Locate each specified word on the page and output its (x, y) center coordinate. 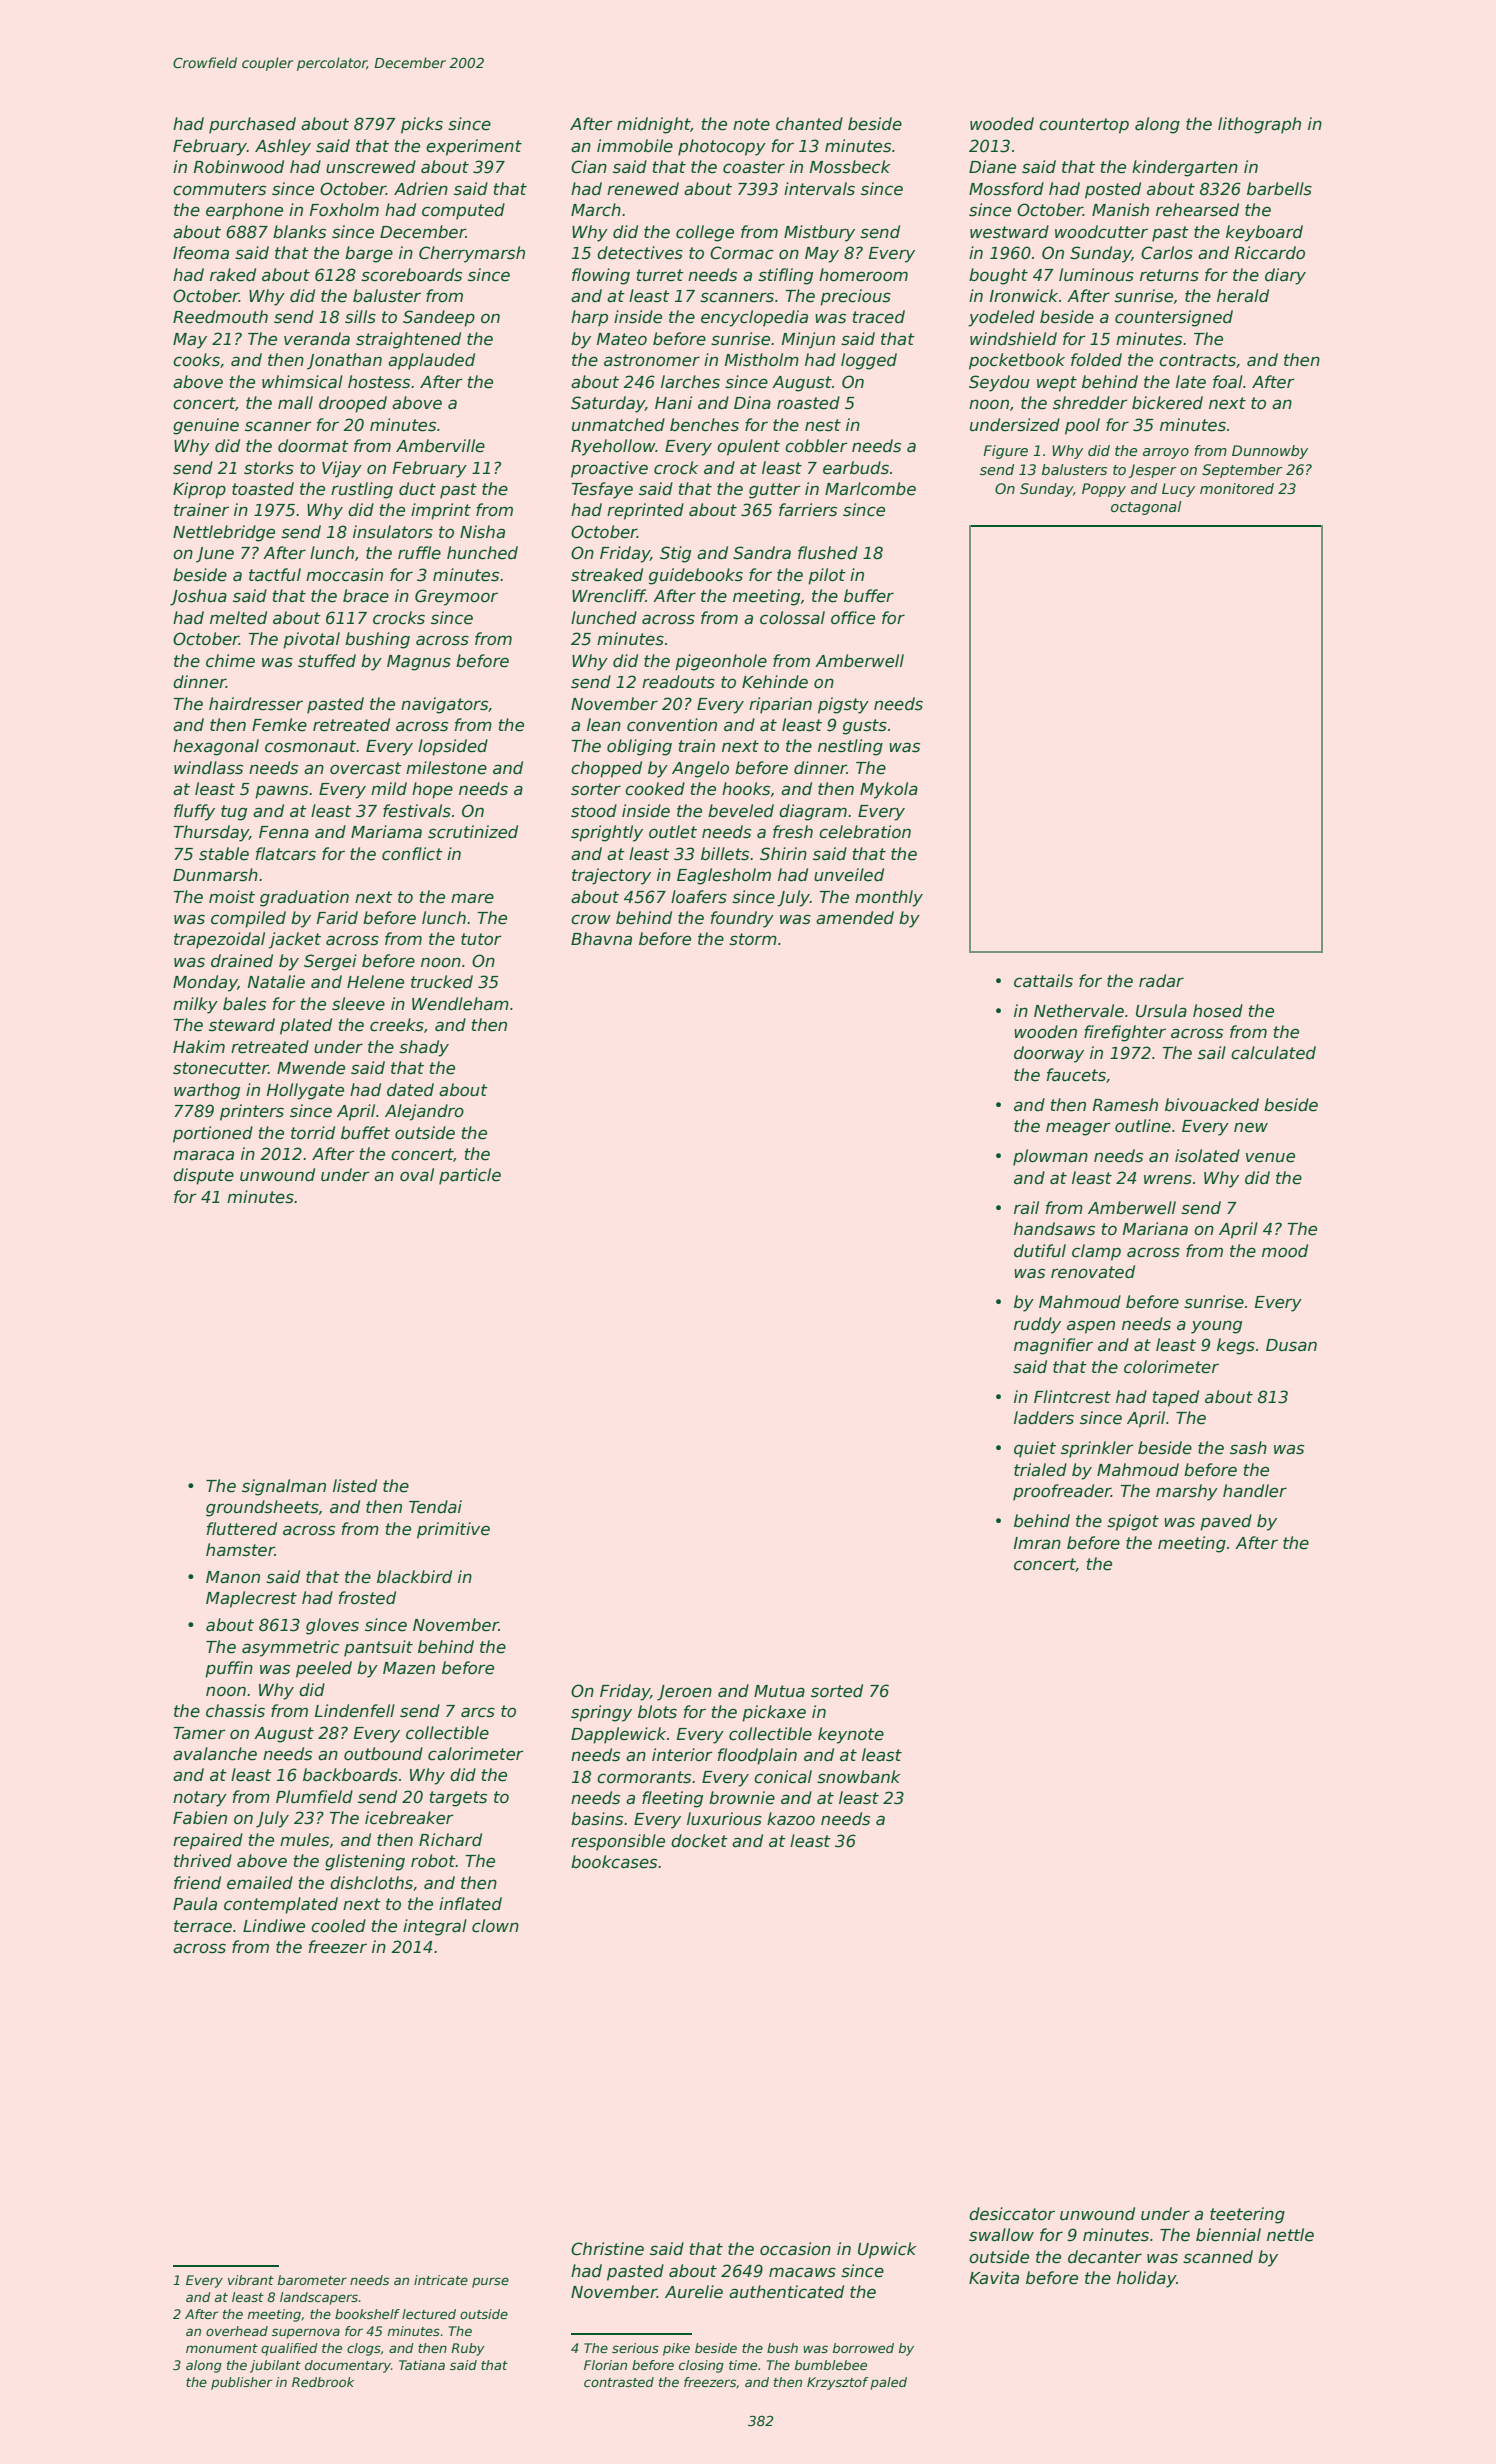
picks (422, 125)
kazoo (791, 1819)
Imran (1037, 1543)
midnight (654, 125)
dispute (203, 1176)
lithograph (1259, 125)
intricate (441, 2280)
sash (1248, 1448)
